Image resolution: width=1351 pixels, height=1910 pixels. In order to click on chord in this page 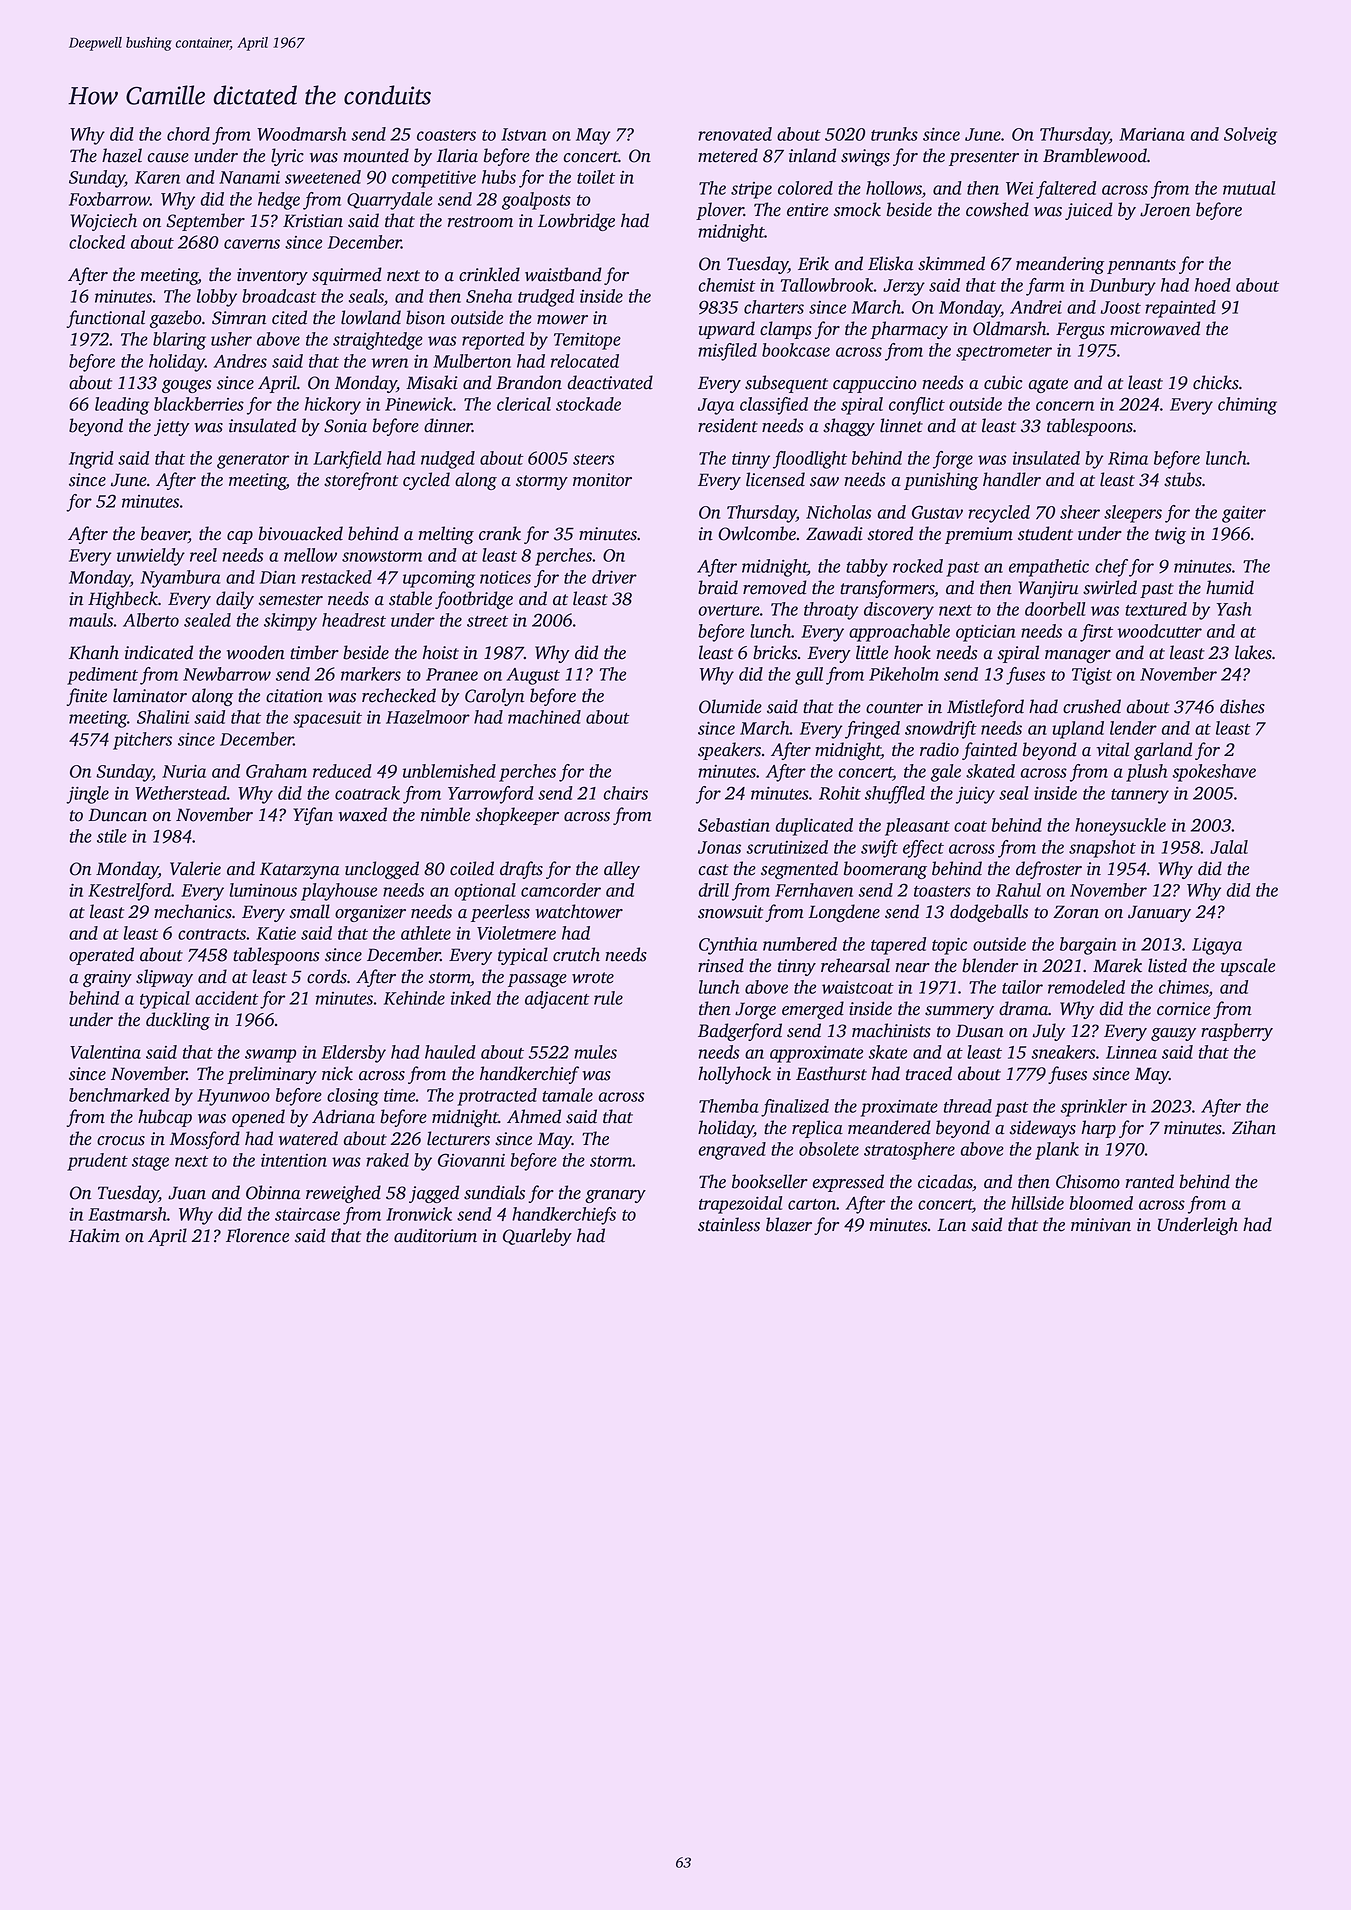, I will do `click(188, 134)`.
